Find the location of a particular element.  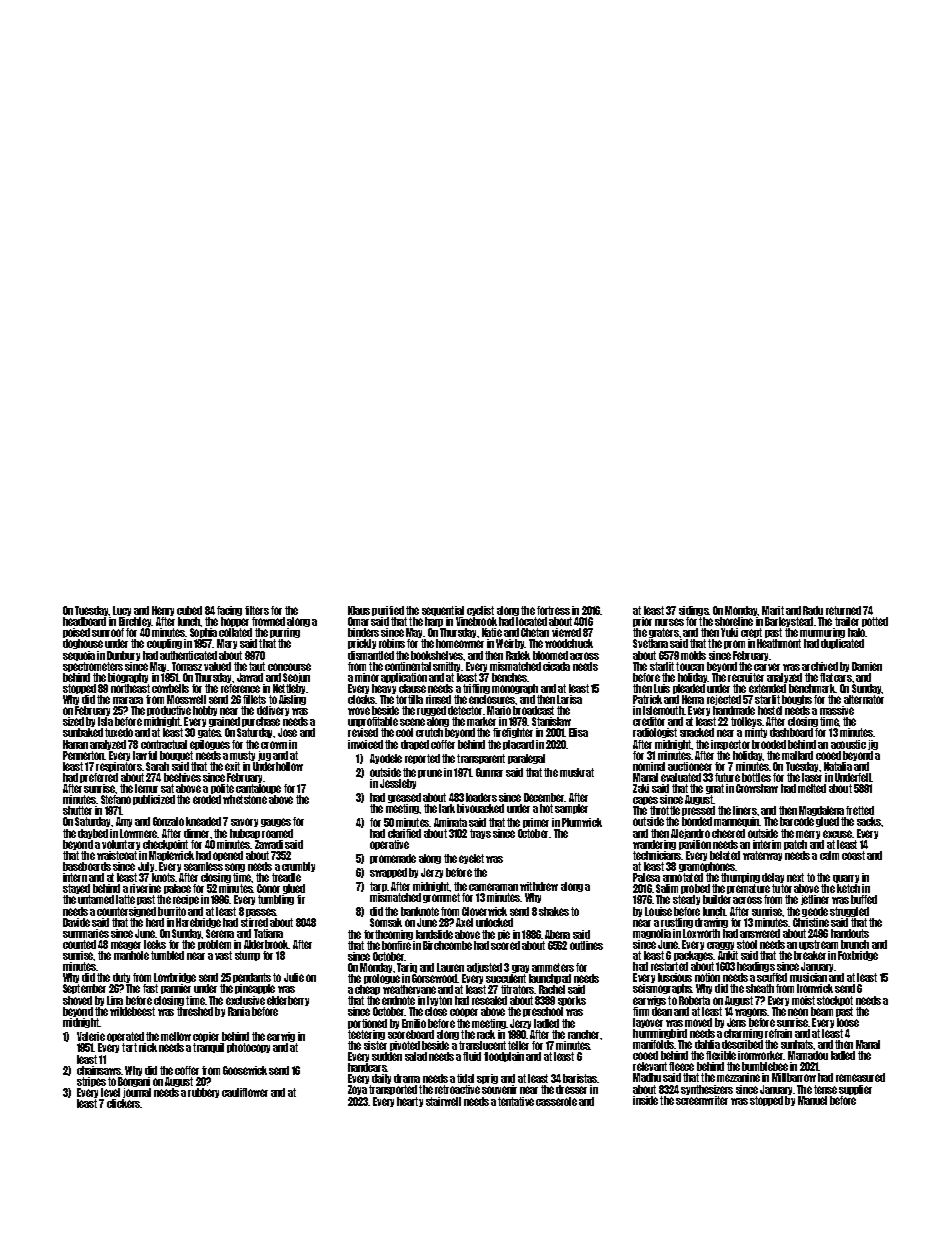

Hema is located at coordinates (693, 699).
